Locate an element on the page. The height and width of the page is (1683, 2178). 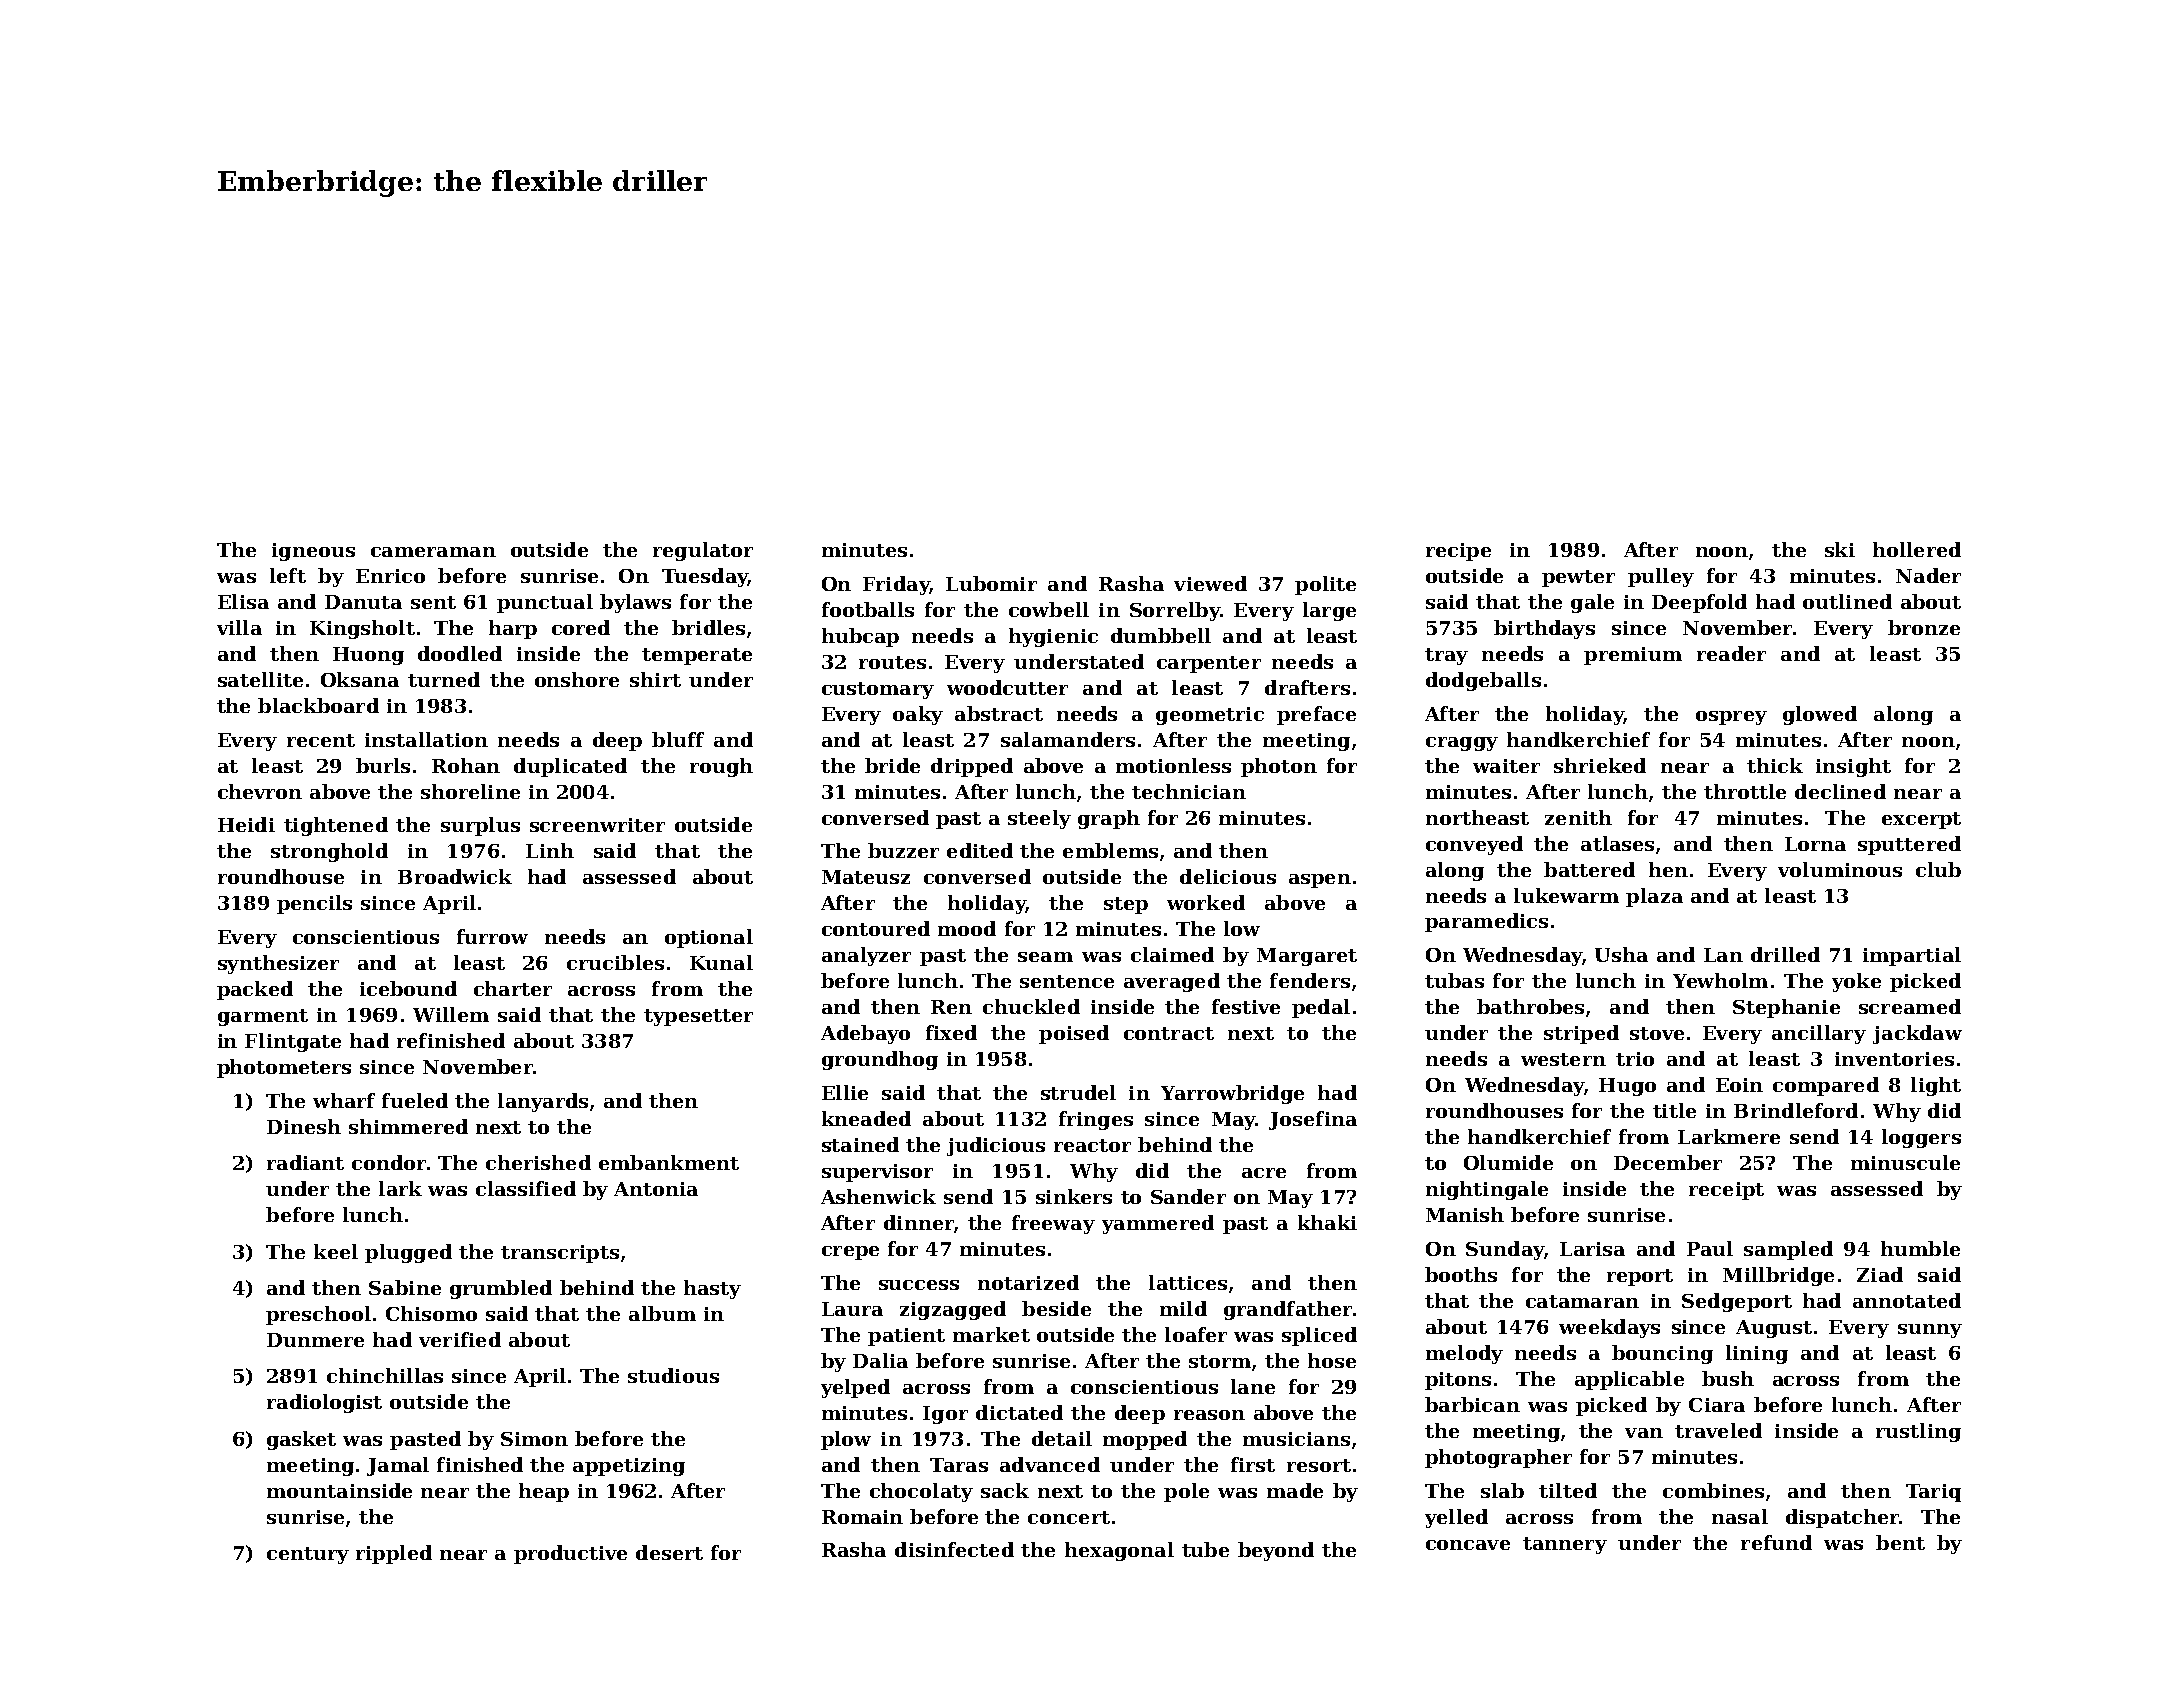
lining is located at coordinates (1757, 1354).
